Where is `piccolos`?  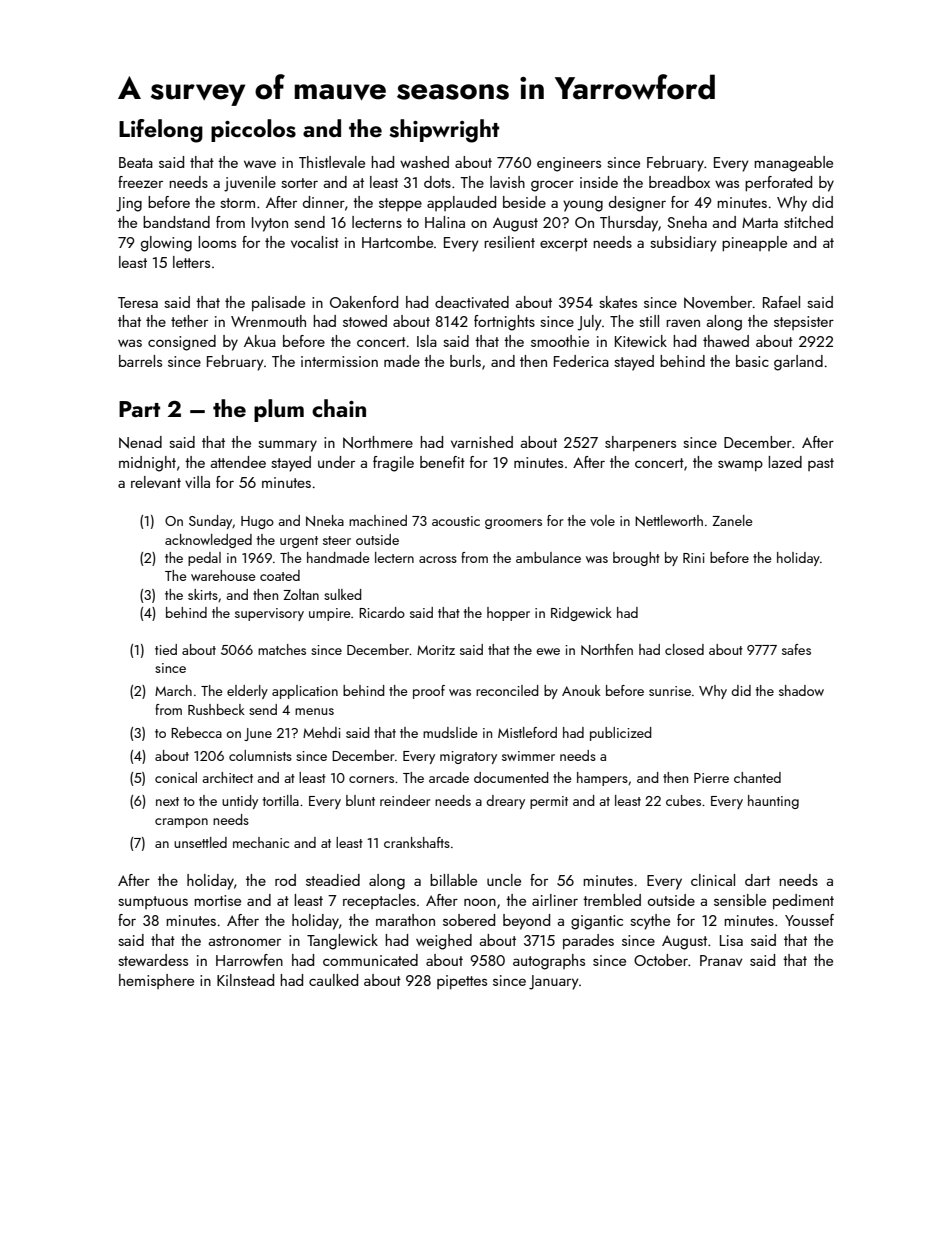 piccolos is located at coordinates (253, 130).
